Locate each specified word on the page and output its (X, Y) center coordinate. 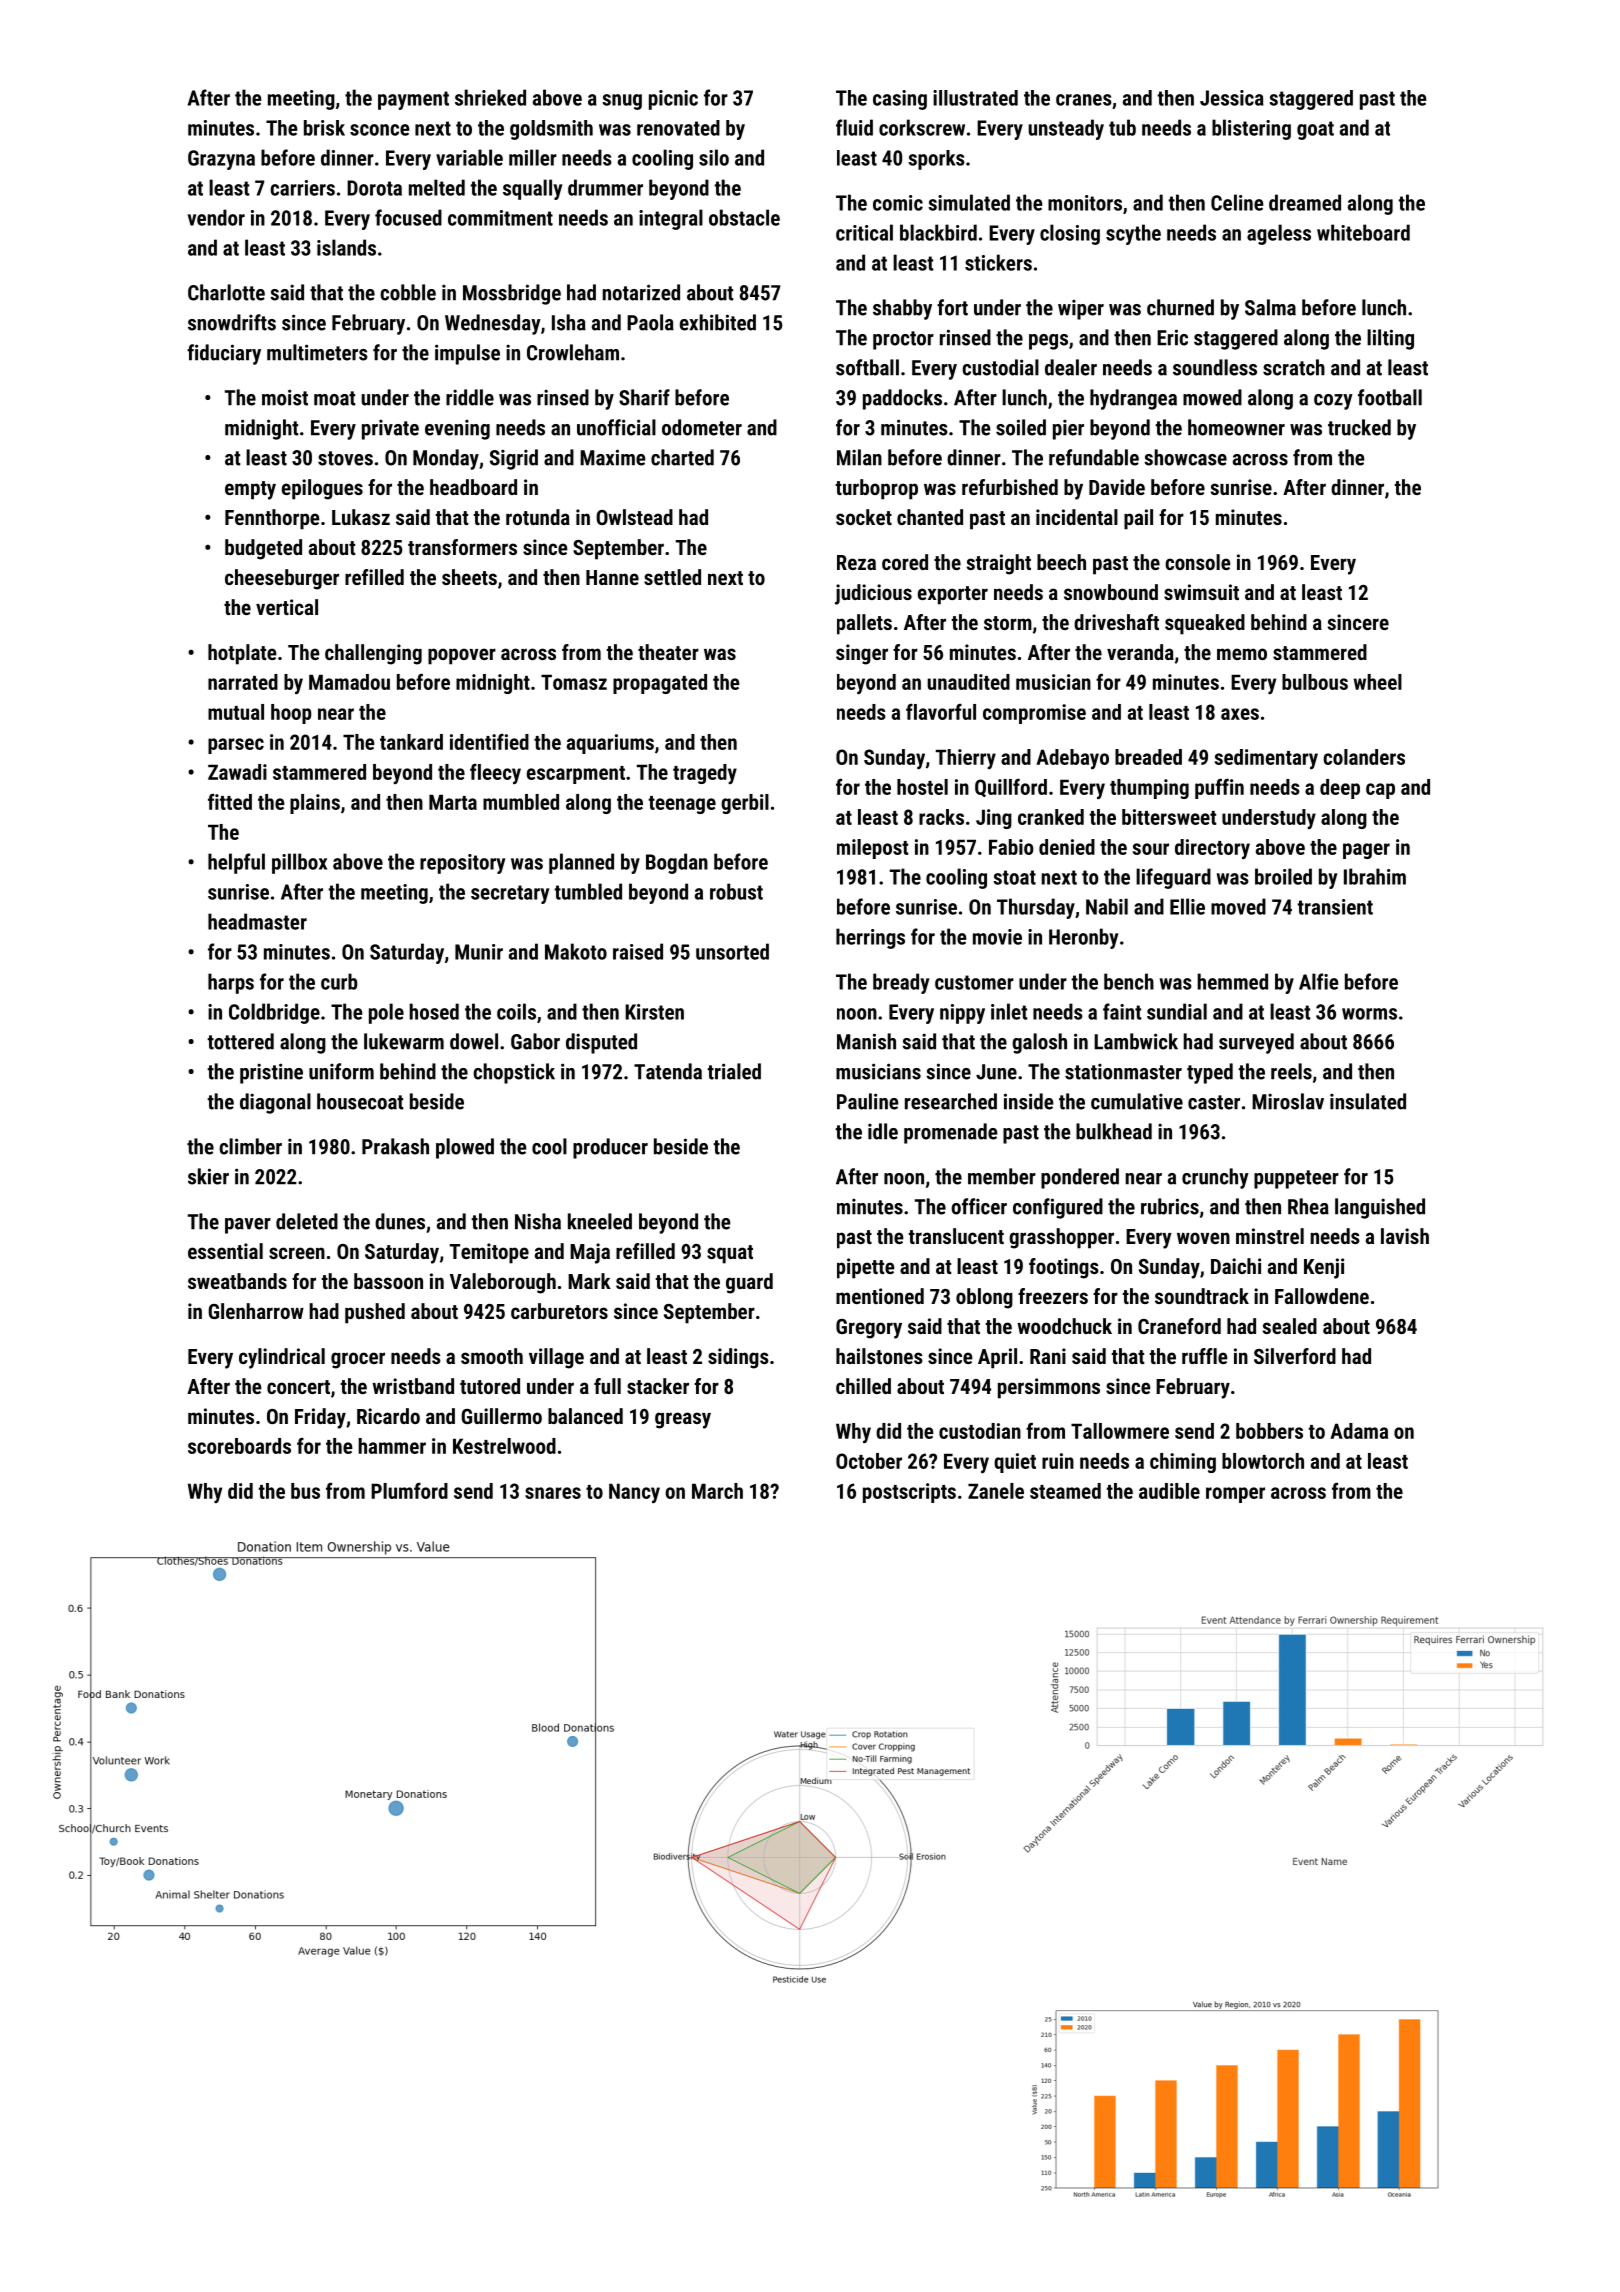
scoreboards (239, 1446)
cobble (408, 292)
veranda (1140, 652)
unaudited (968, 682)
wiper (1081, 309)
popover (462, 656)
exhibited (718, 322)
